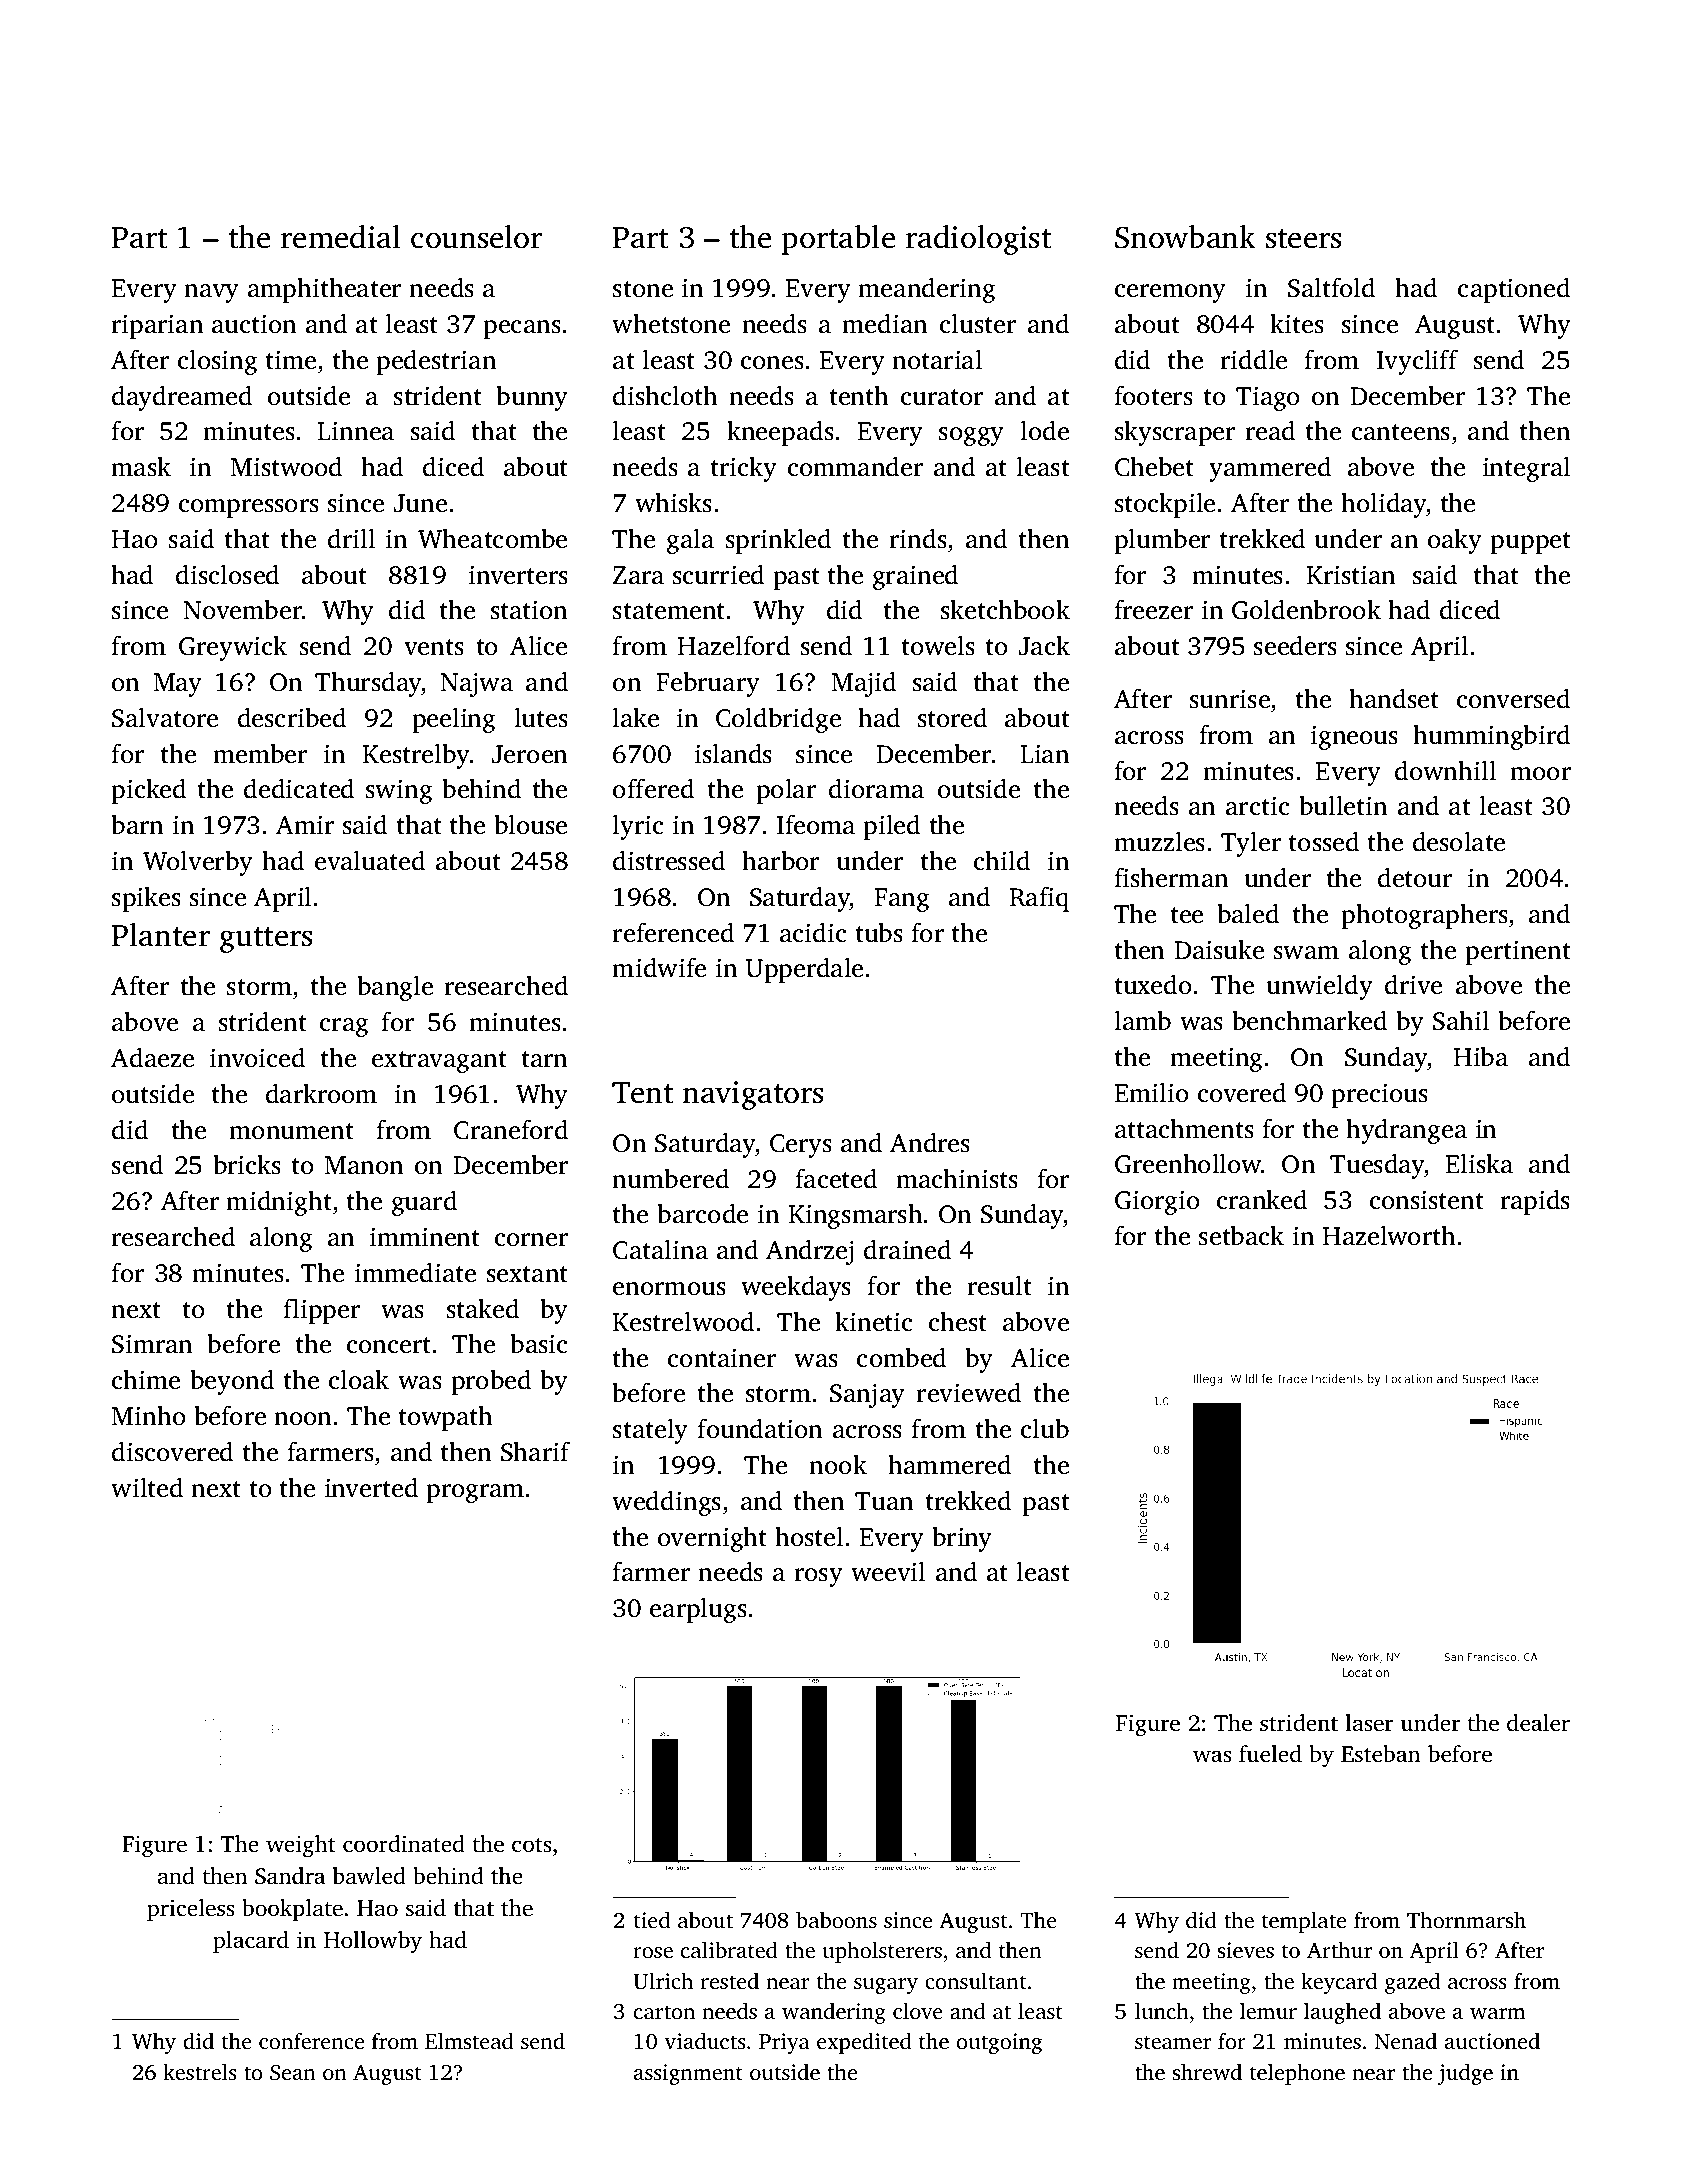  I want to click on midnight, so click(279, 1203).
